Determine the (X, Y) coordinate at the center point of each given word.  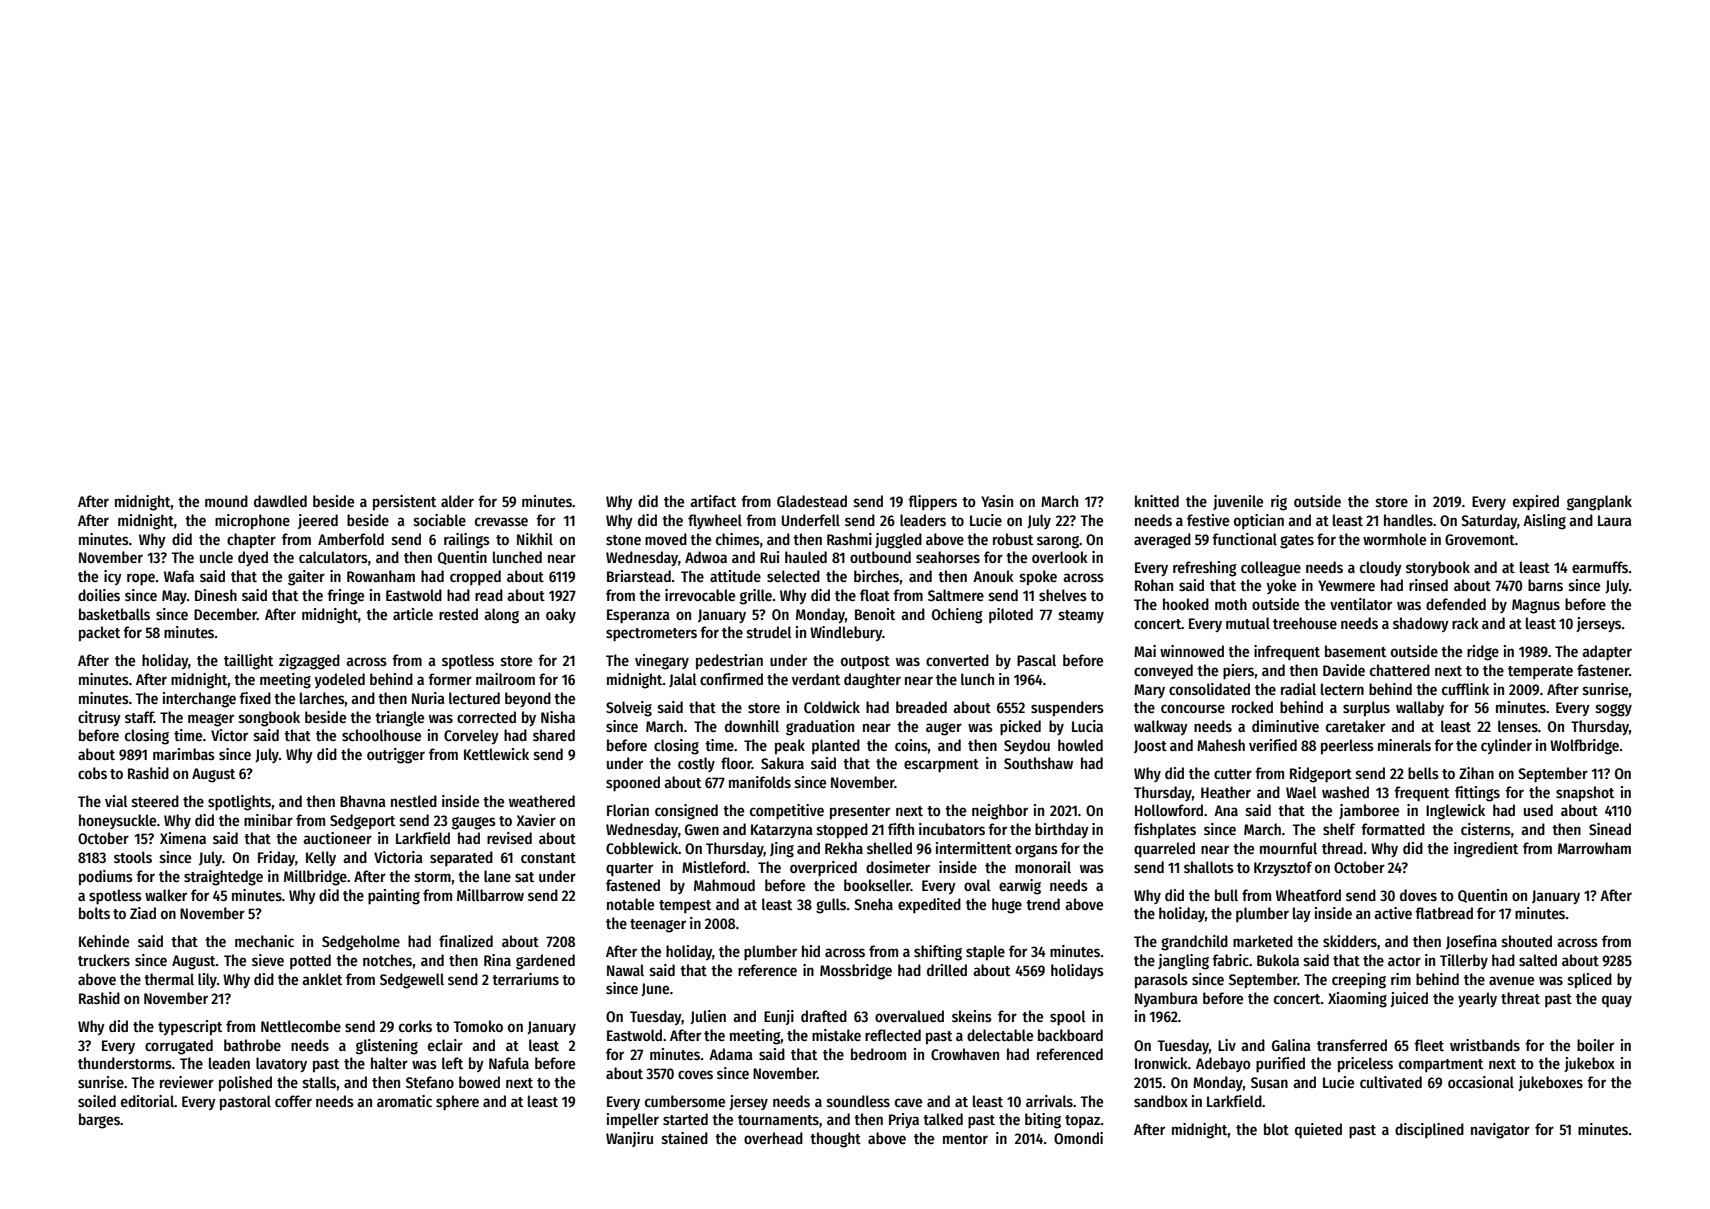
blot (1276, 1129)
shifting (938, 953)
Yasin (997, 501)
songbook (269, 719)
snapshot (1585, 794)
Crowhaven (965, 1054)
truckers (104, 960)
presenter (860, 813)
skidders (1350, 941)
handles (1408, 520)
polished (245, 1084)
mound (226, 501)
